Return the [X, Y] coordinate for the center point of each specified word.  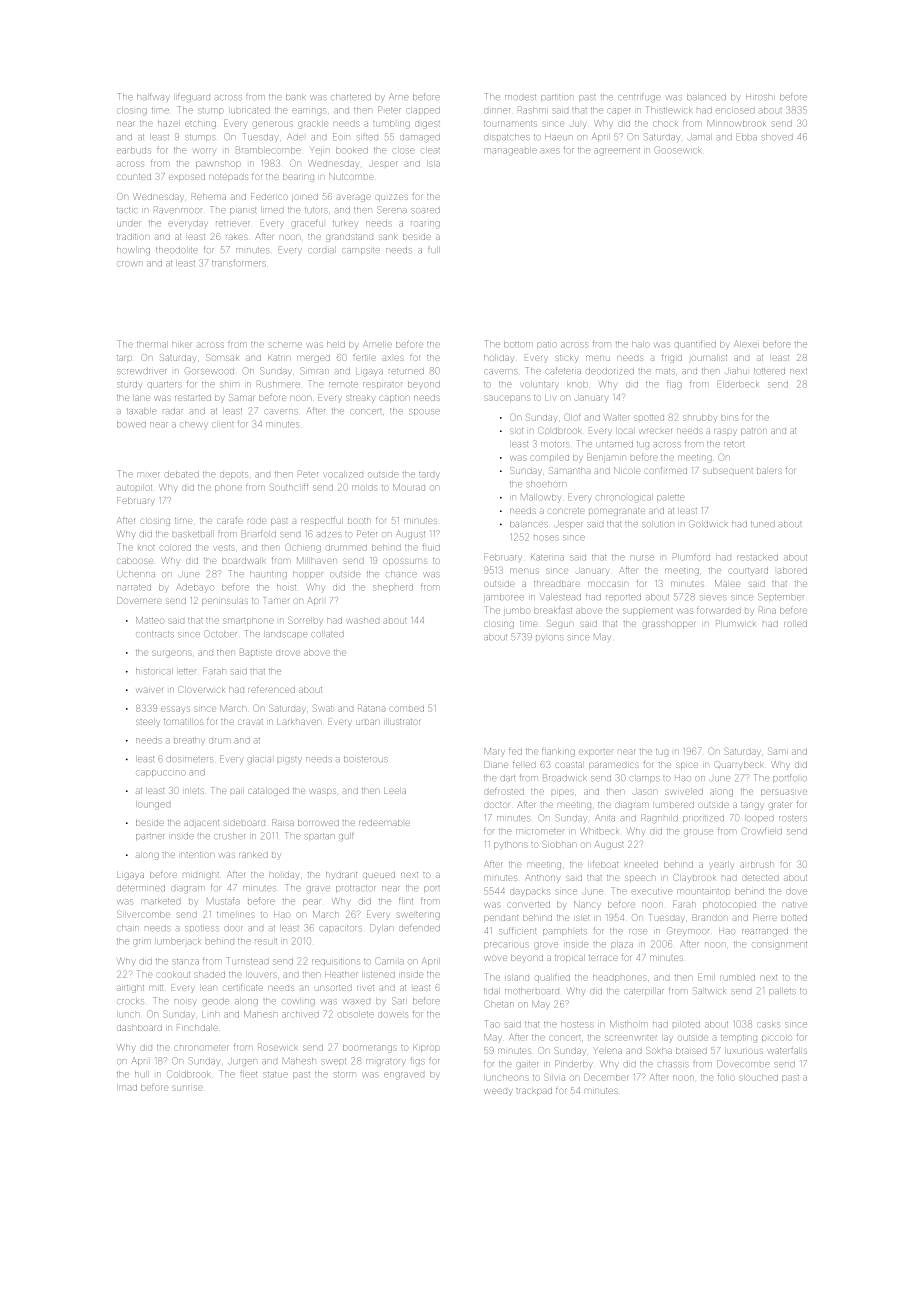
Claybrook [695, 878]
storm [345, 1075]
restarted [193, 398]
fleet [248, 1073]
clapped [423, 111]
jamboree [504, 598]
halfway [153, 97]
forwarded [719, 610]
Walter [617, 417]
